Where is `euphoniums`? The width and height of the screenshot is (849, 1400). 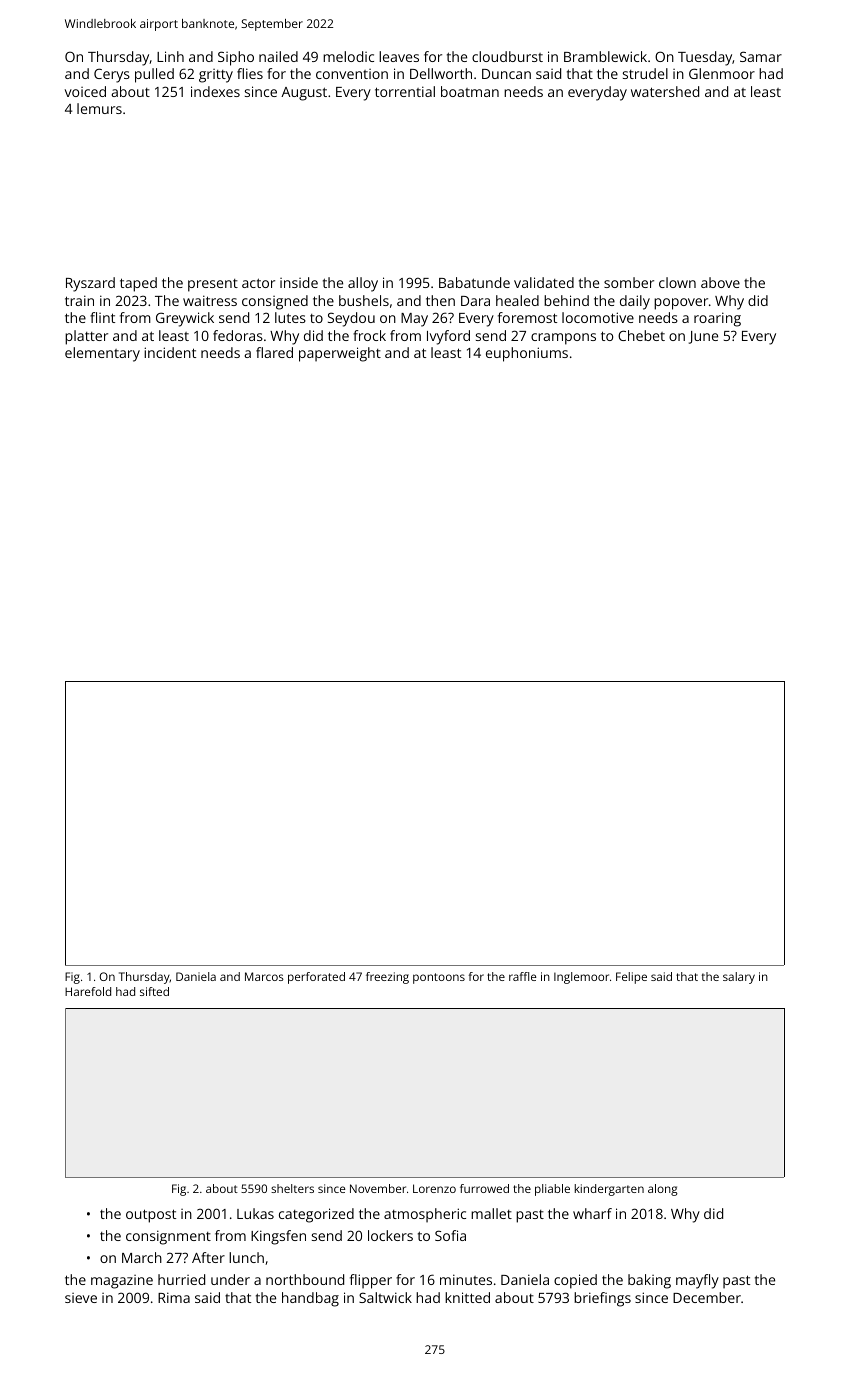
euphoniums is located at coordinates (527, 354).
